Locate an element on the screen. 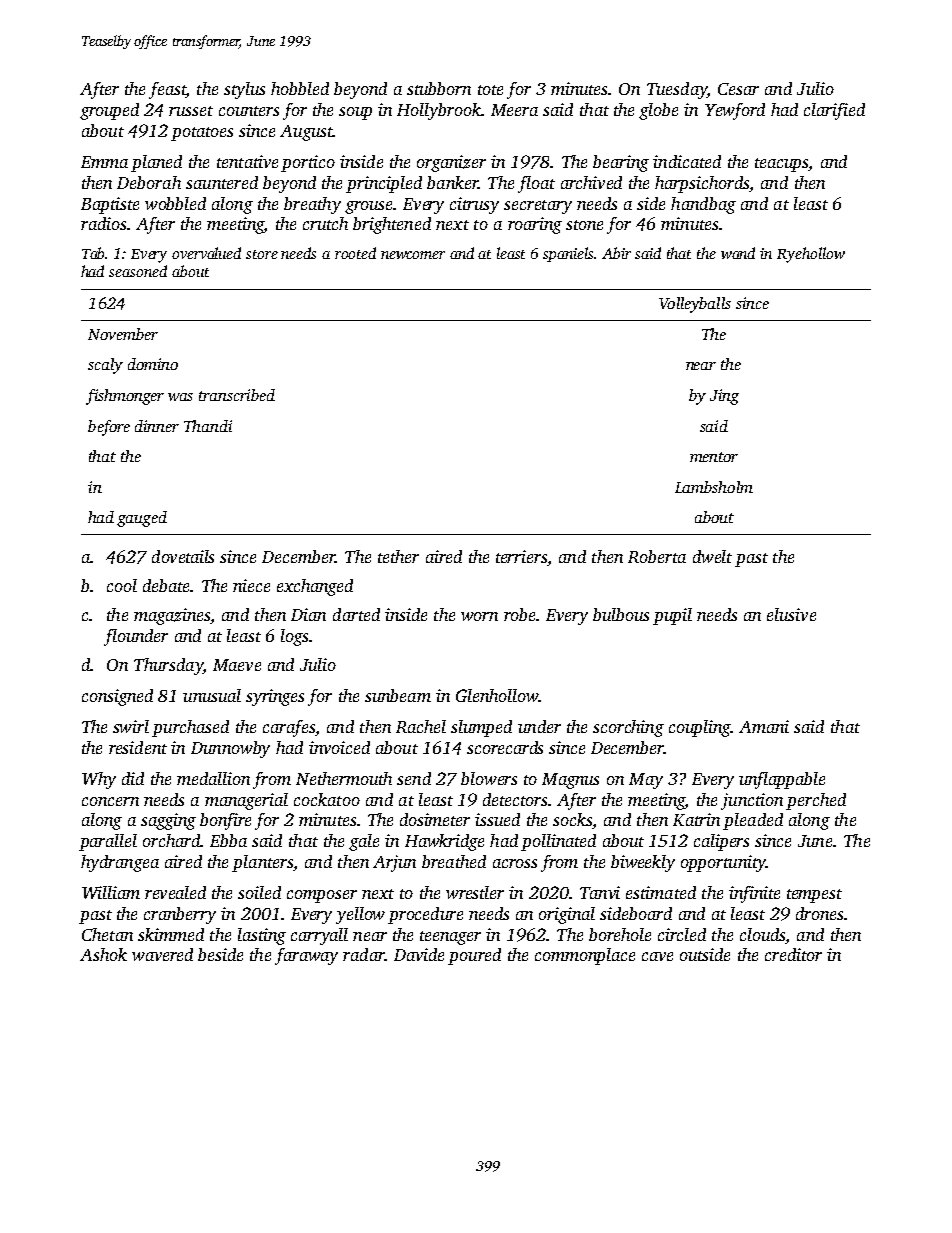  hobbled is located at coordinates (300, 88).
